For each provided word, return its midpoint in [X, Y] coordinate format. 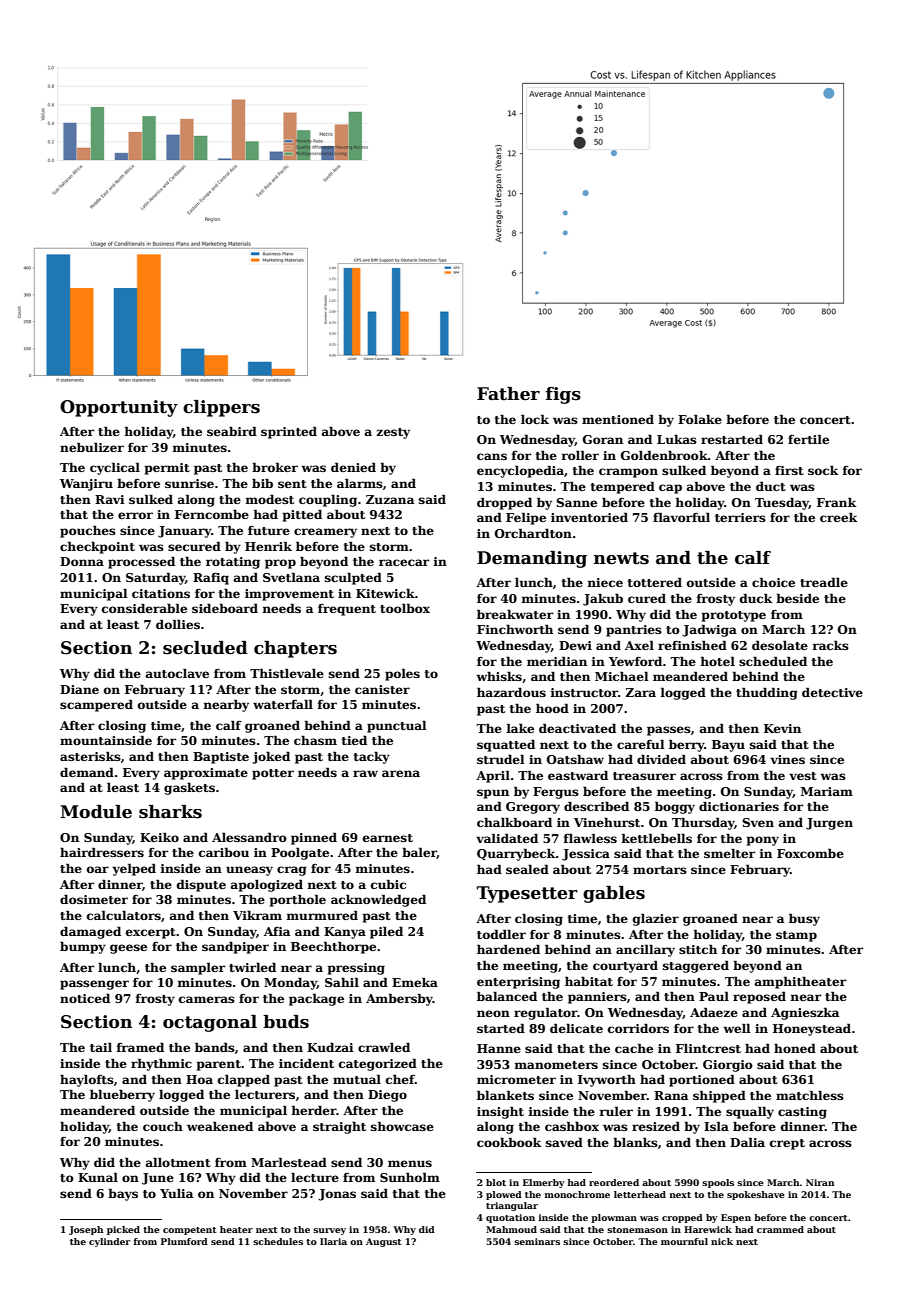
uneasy [249, 871]
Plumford [184, 1241]
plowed [504, 1195]
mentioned [618, 419]
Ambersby [399, 1000]
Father [508, 394]
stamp [796, 936]
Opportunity [119, 408]
